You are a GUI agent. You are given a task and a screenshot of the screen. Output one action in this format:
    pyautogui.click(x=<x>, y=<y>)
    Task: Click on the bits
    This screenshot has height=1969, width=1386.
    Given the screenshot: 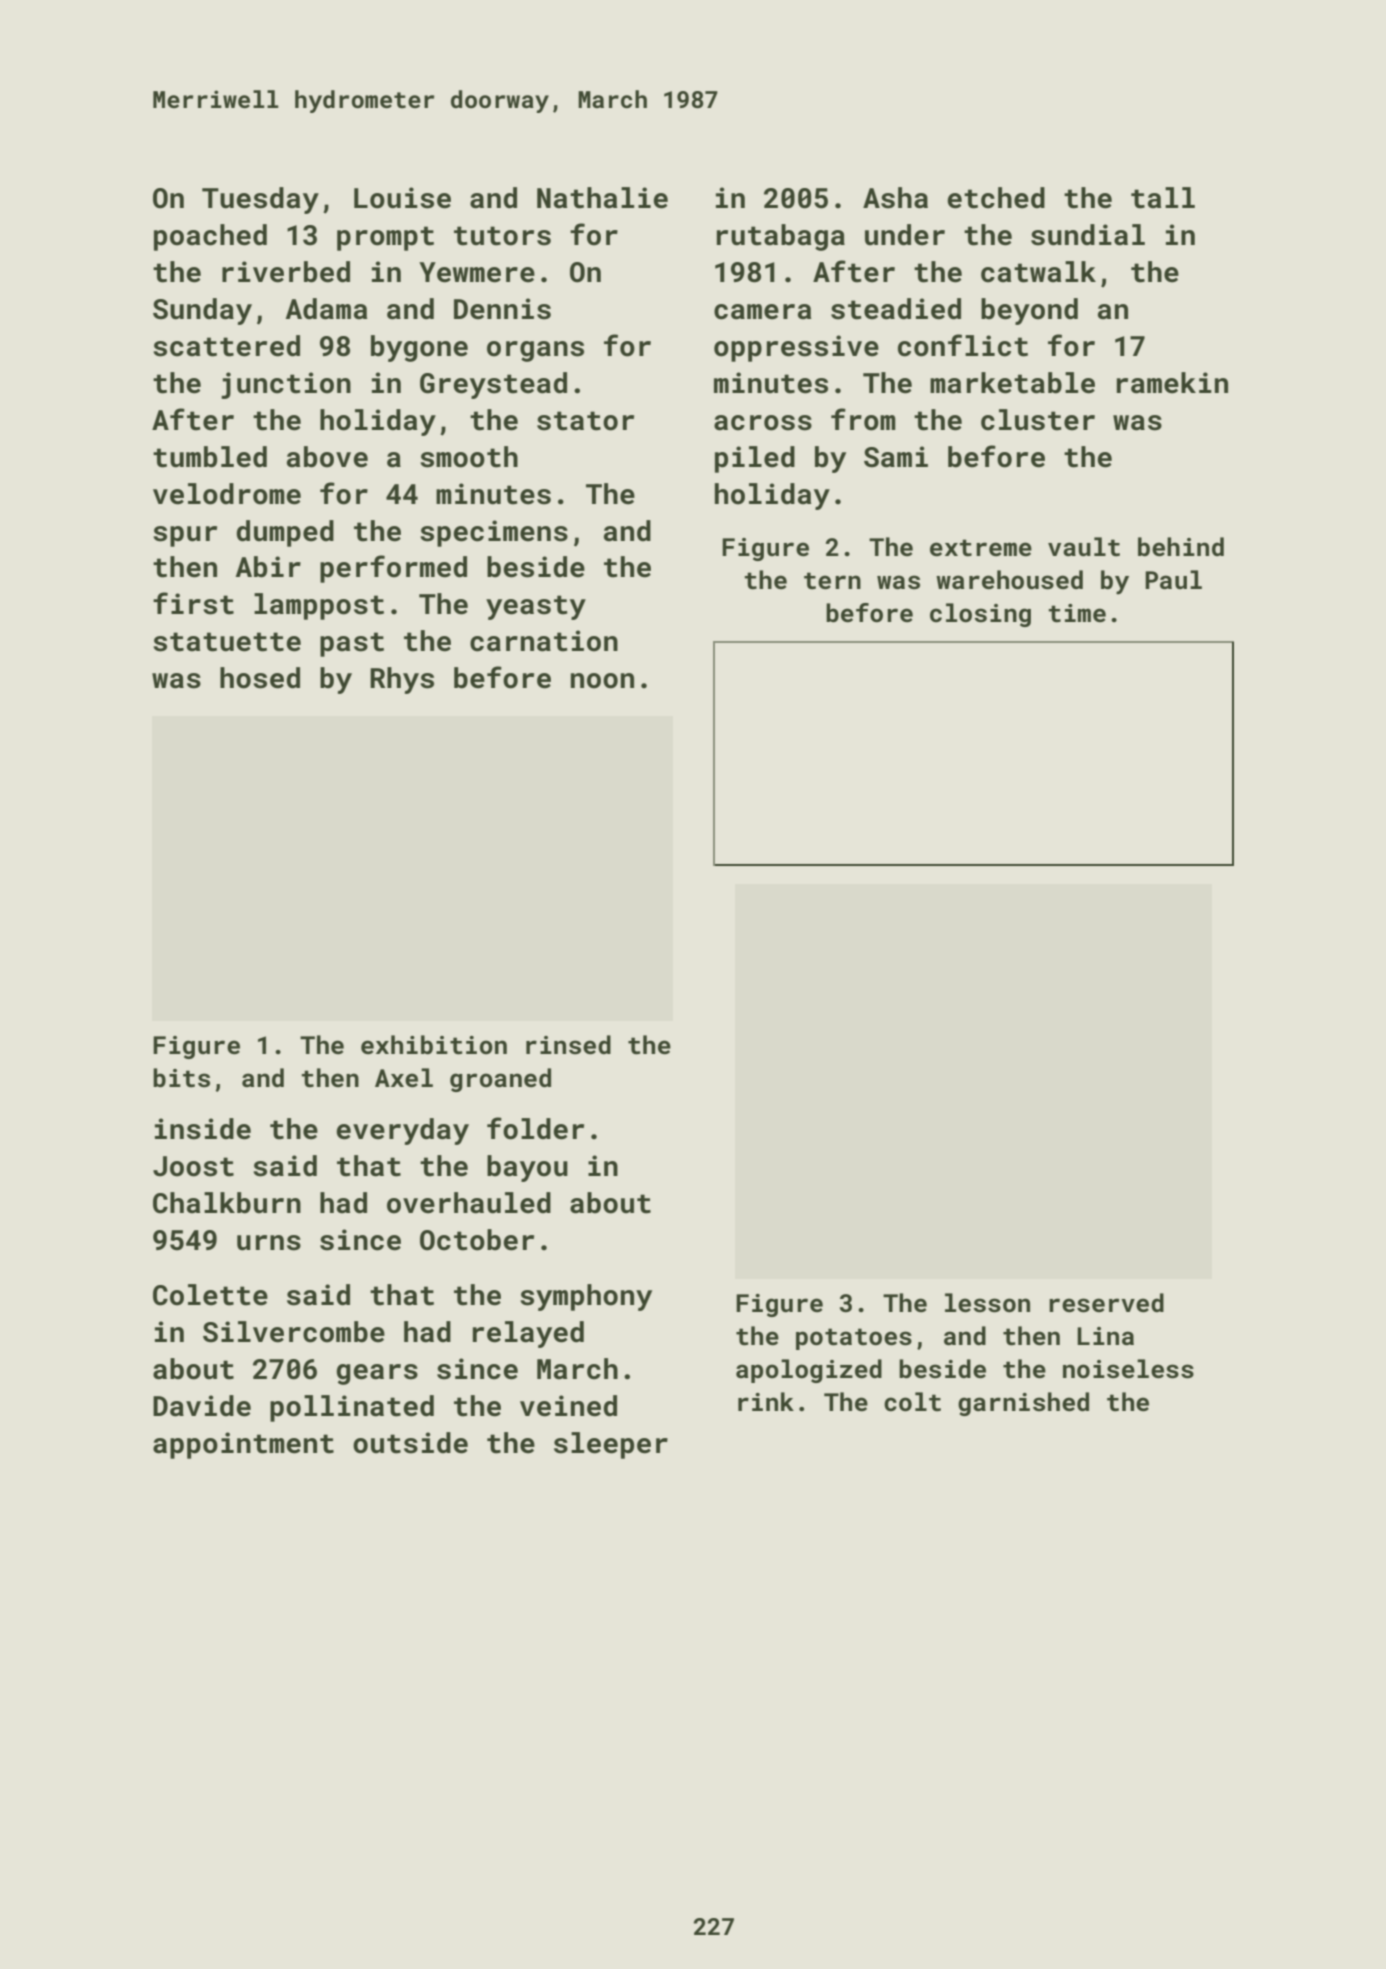 What is the action you would take?
    pyautogui.click(x=181, y=1078)
